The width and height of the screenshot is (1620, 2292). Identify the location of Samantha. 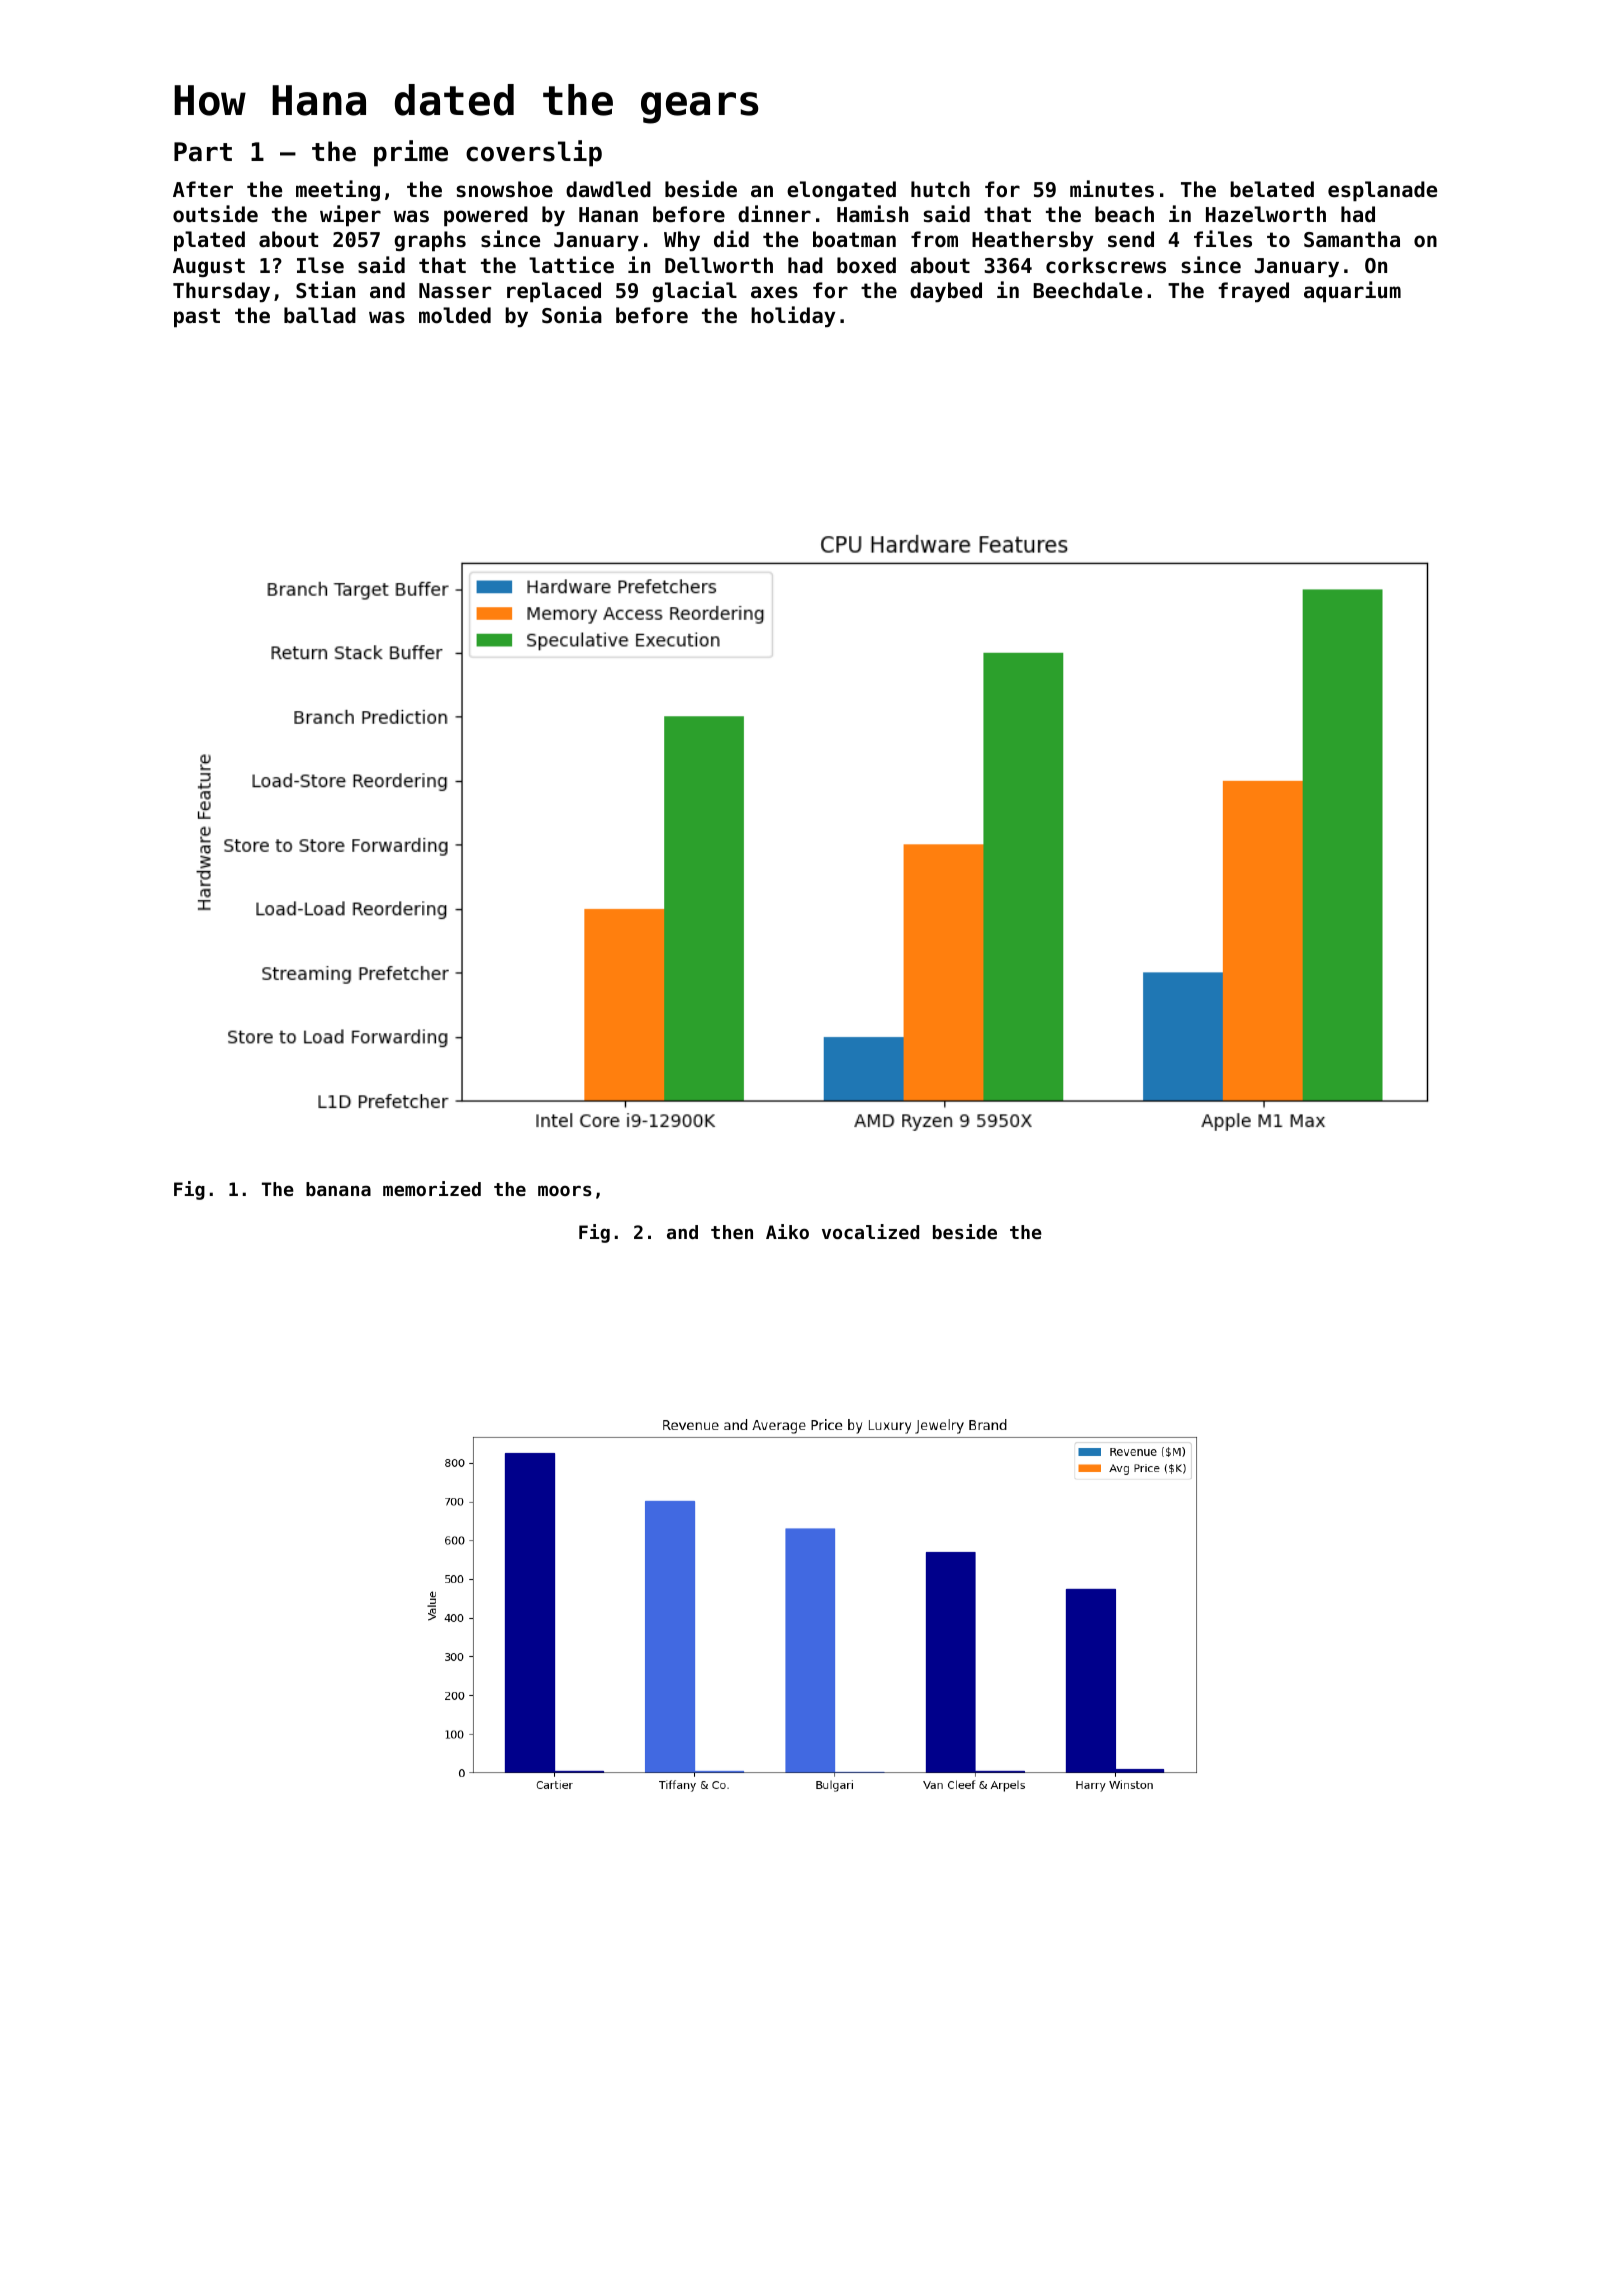
(1352, 239).
